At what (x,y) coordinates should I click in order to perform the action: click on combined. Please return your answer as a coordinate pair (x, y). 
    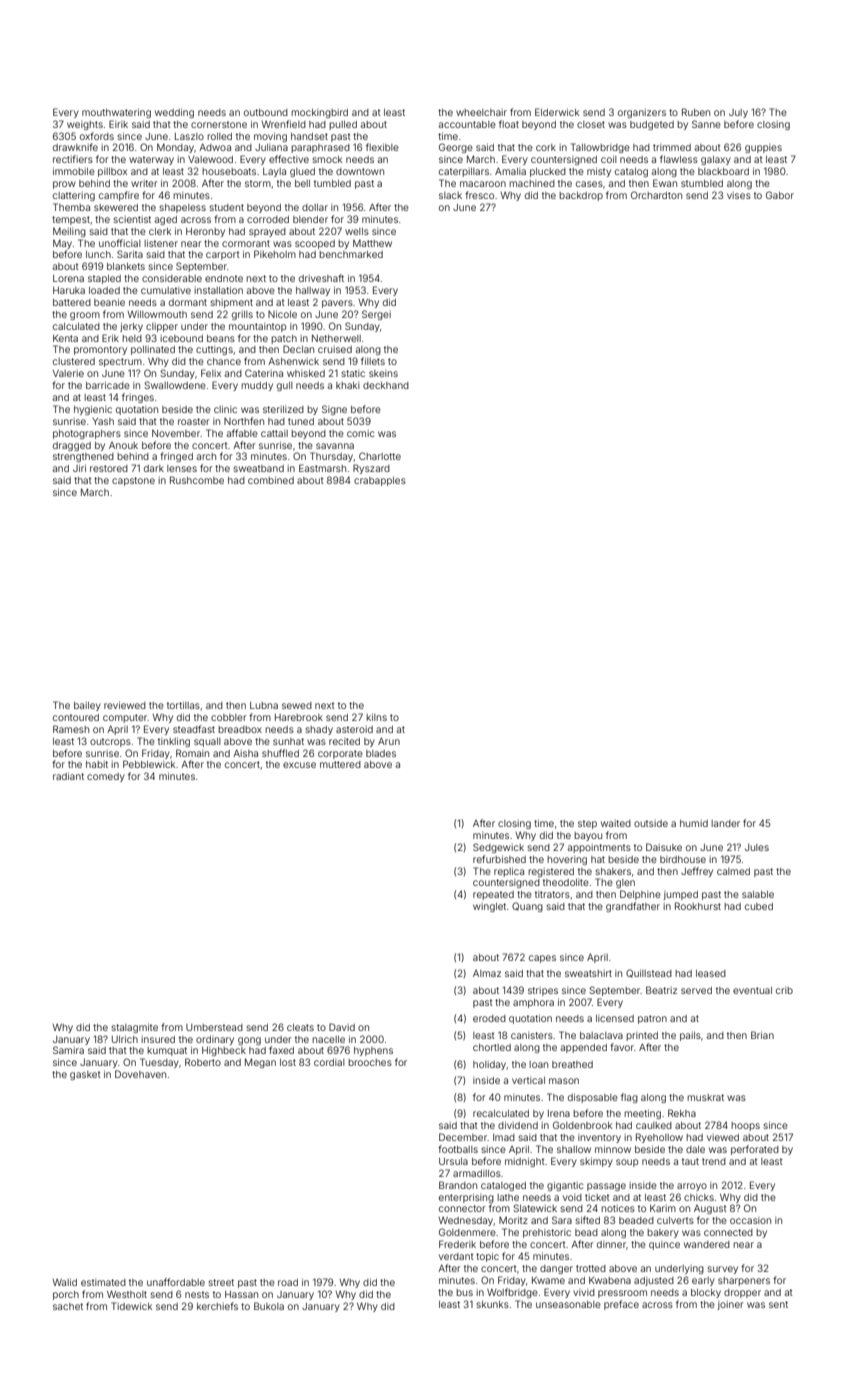
    Looking at the image, I should click on (271, 480).
